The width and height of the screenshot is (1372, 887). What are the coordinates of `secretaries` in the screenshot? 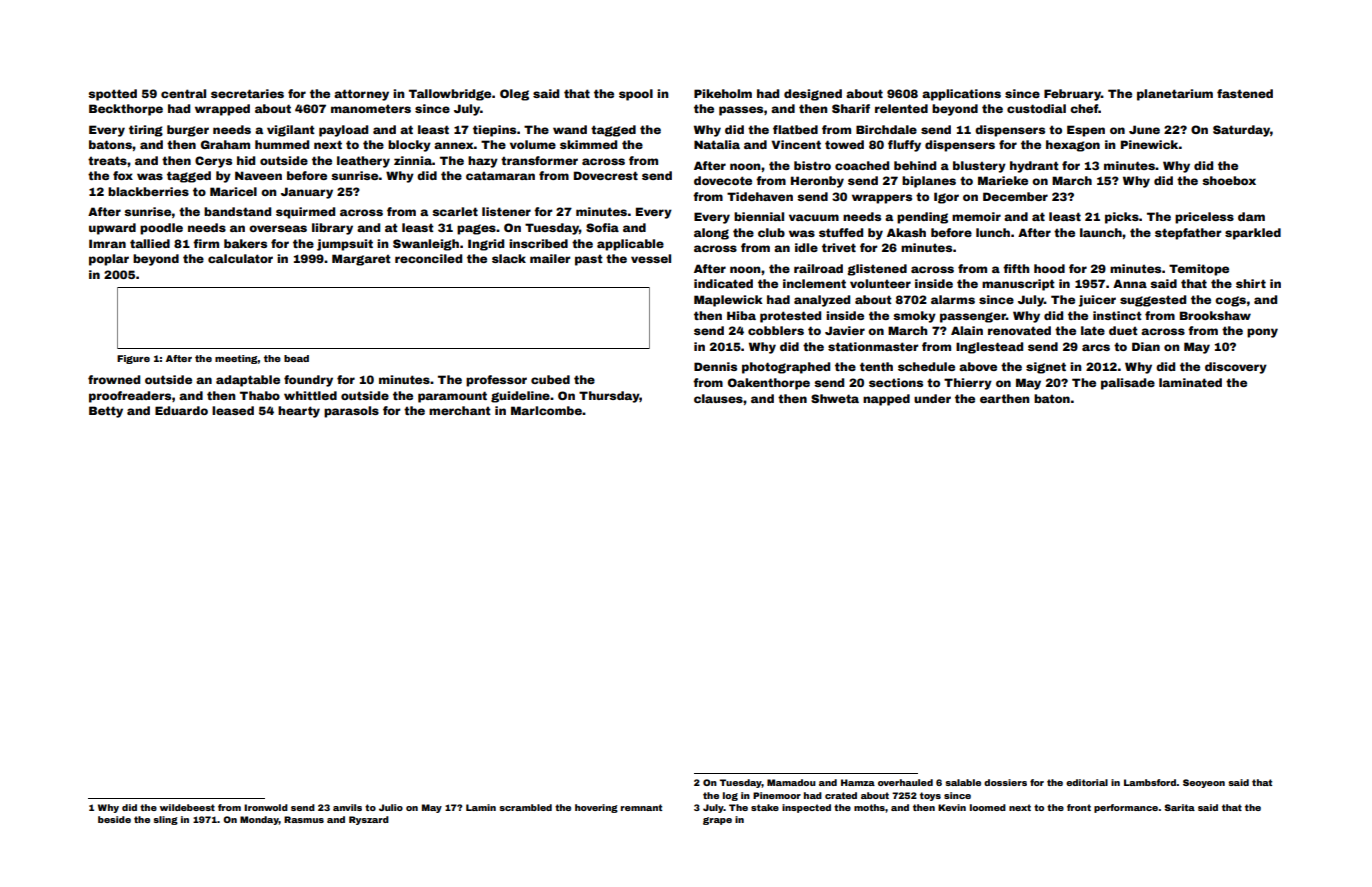 It's located at (247, 93).
